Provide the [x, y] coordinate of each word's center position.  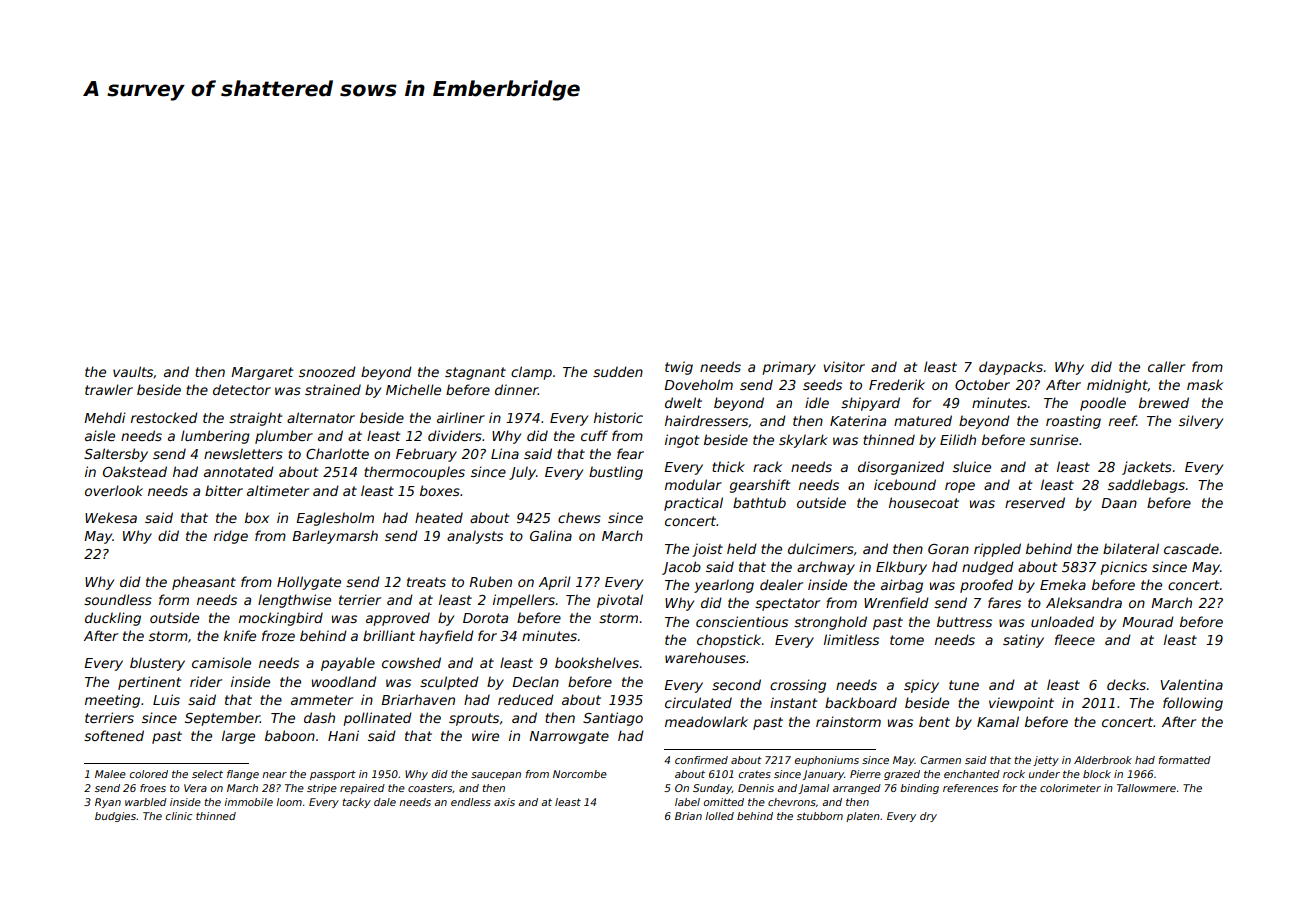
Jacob [681, 568]
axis [504, 802]
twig [679, 368]
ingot [682, 441]
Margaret [262, 373]
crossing [798, 686]
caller [1166, 366]
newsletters [243, 453]
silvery [1201, 422]
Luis [166, 699]
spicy [921, 686]
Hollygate [309, 583]
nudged [988, 568]
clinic [179, 816]
